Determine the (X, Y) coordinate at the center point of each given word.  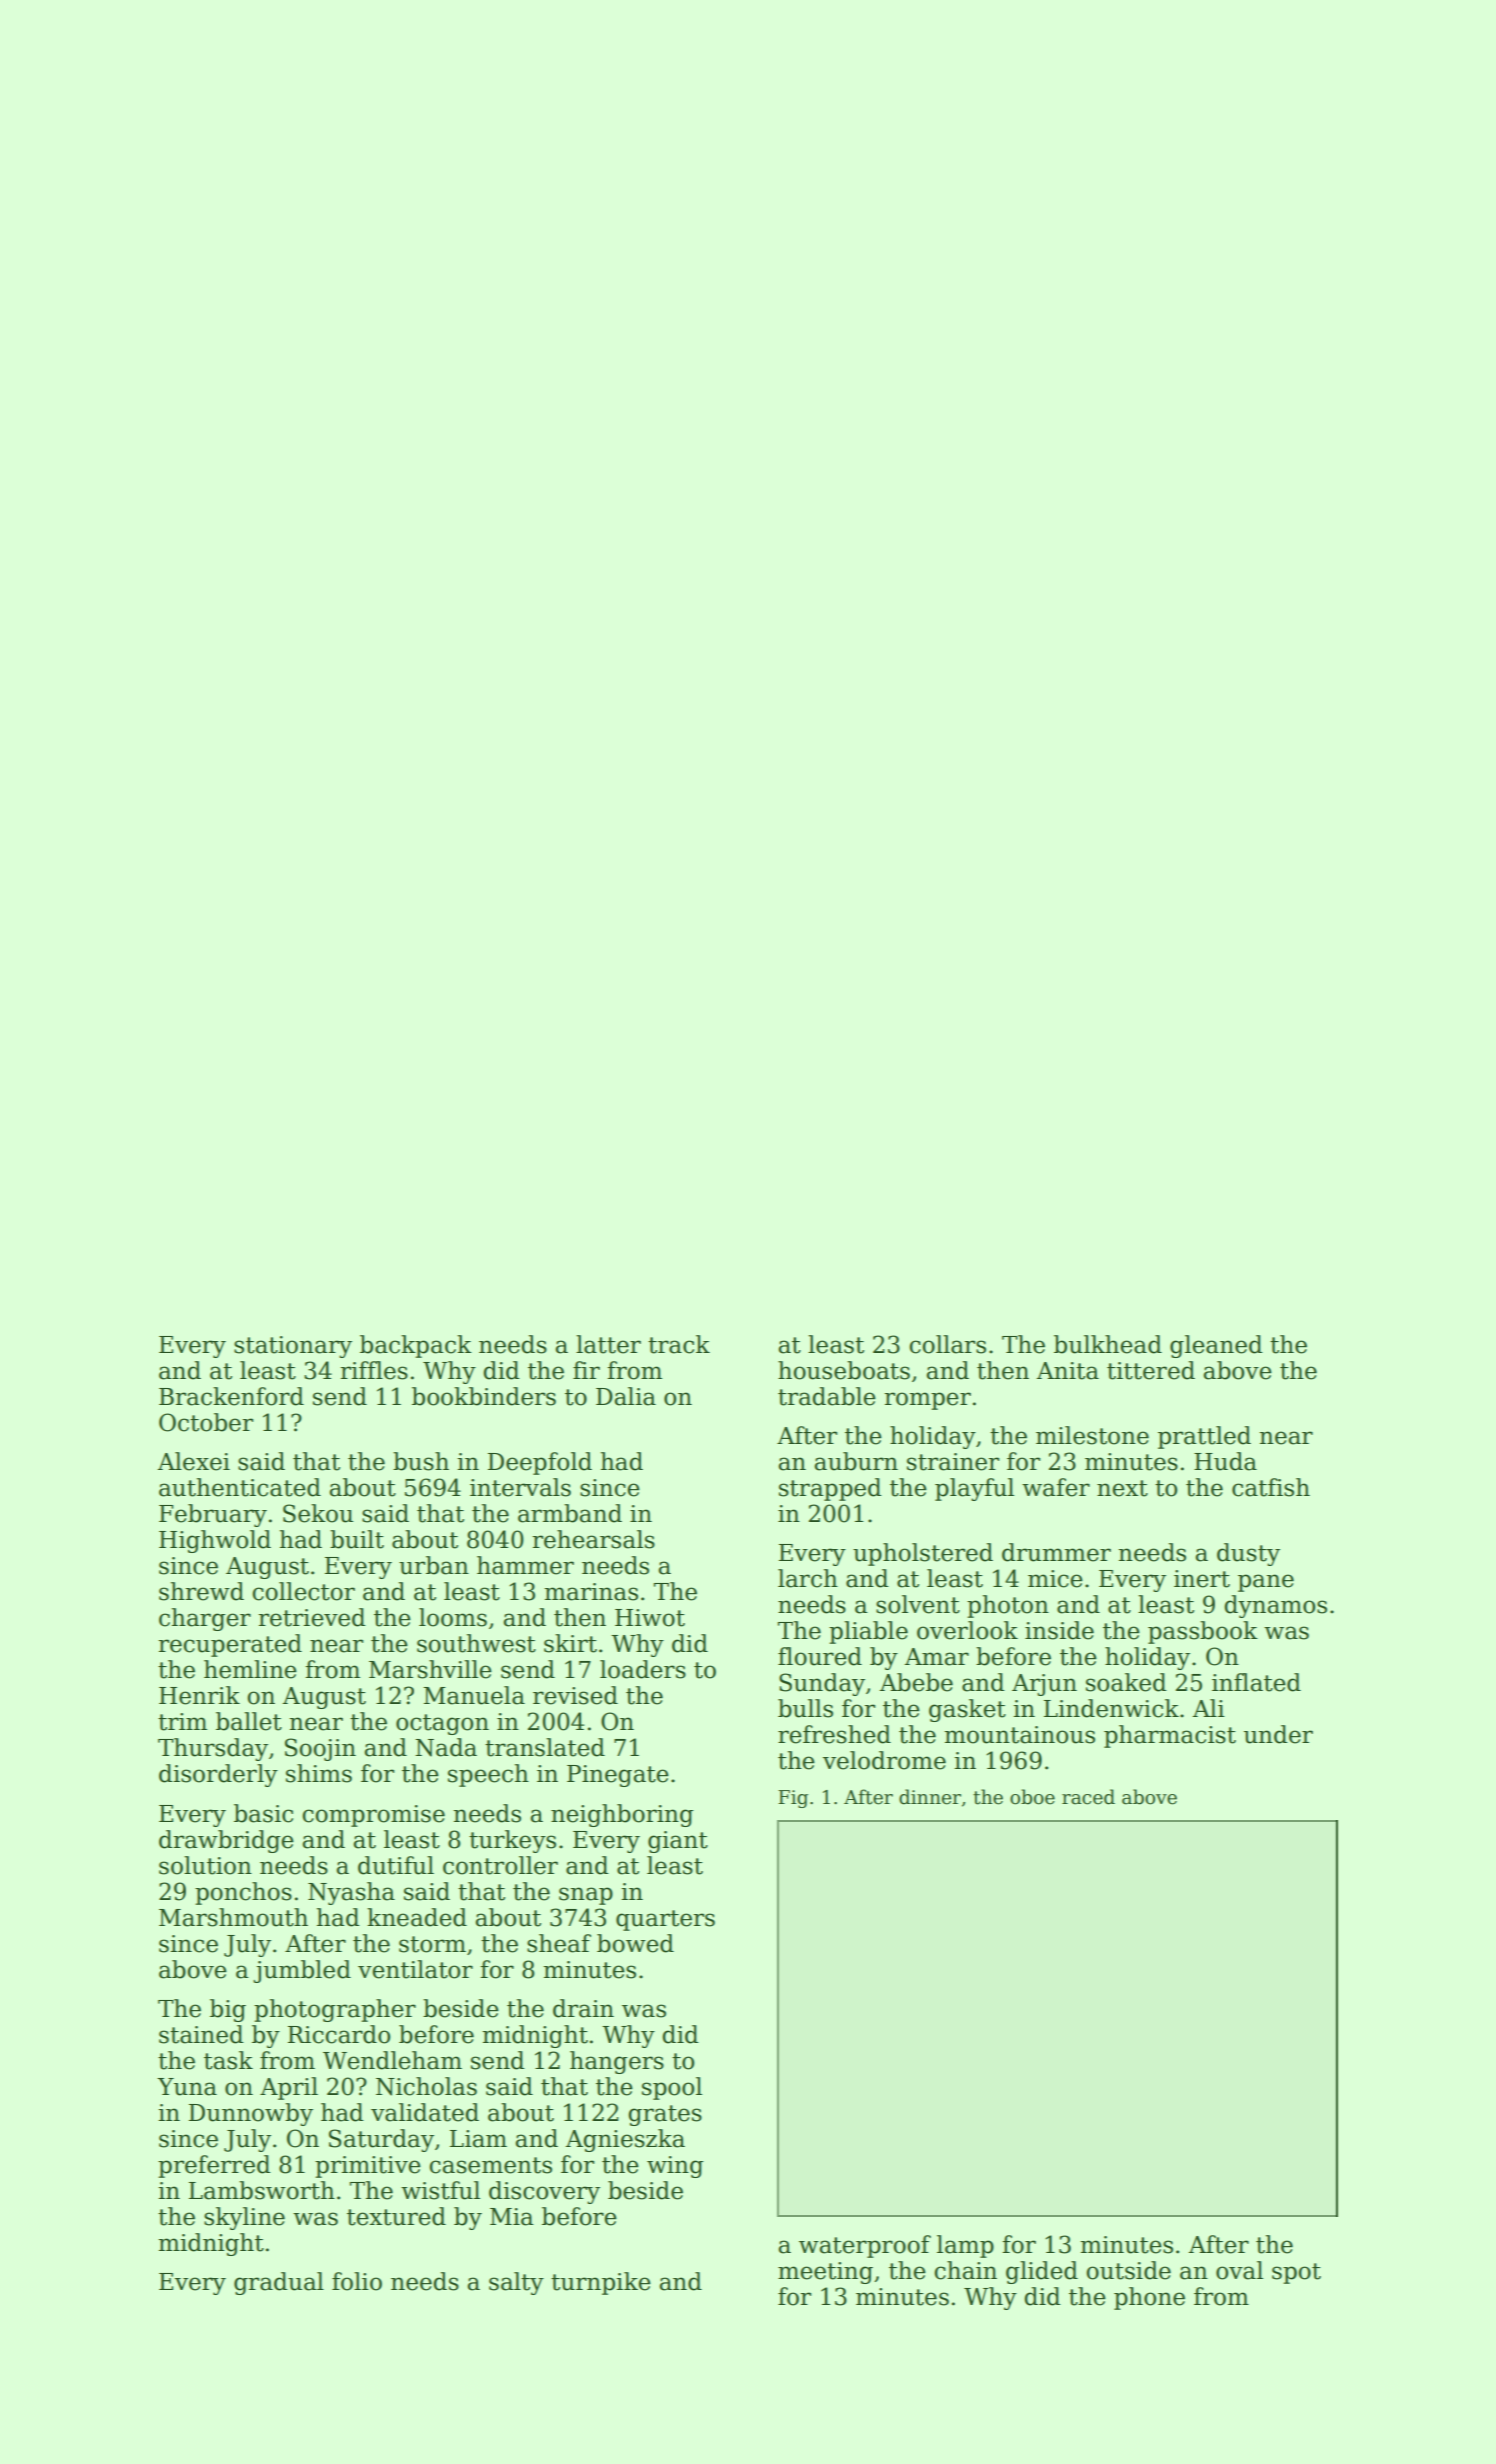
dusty (1248, 1554)
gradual (279, 2283)
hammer (525, 1565)
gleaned (1216, 1346)
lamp (965, 2246)
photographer (335, 2010)
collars (947, 1344)
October (206, 1422)
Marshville (430, 1669)
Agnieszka (625, 2140)
